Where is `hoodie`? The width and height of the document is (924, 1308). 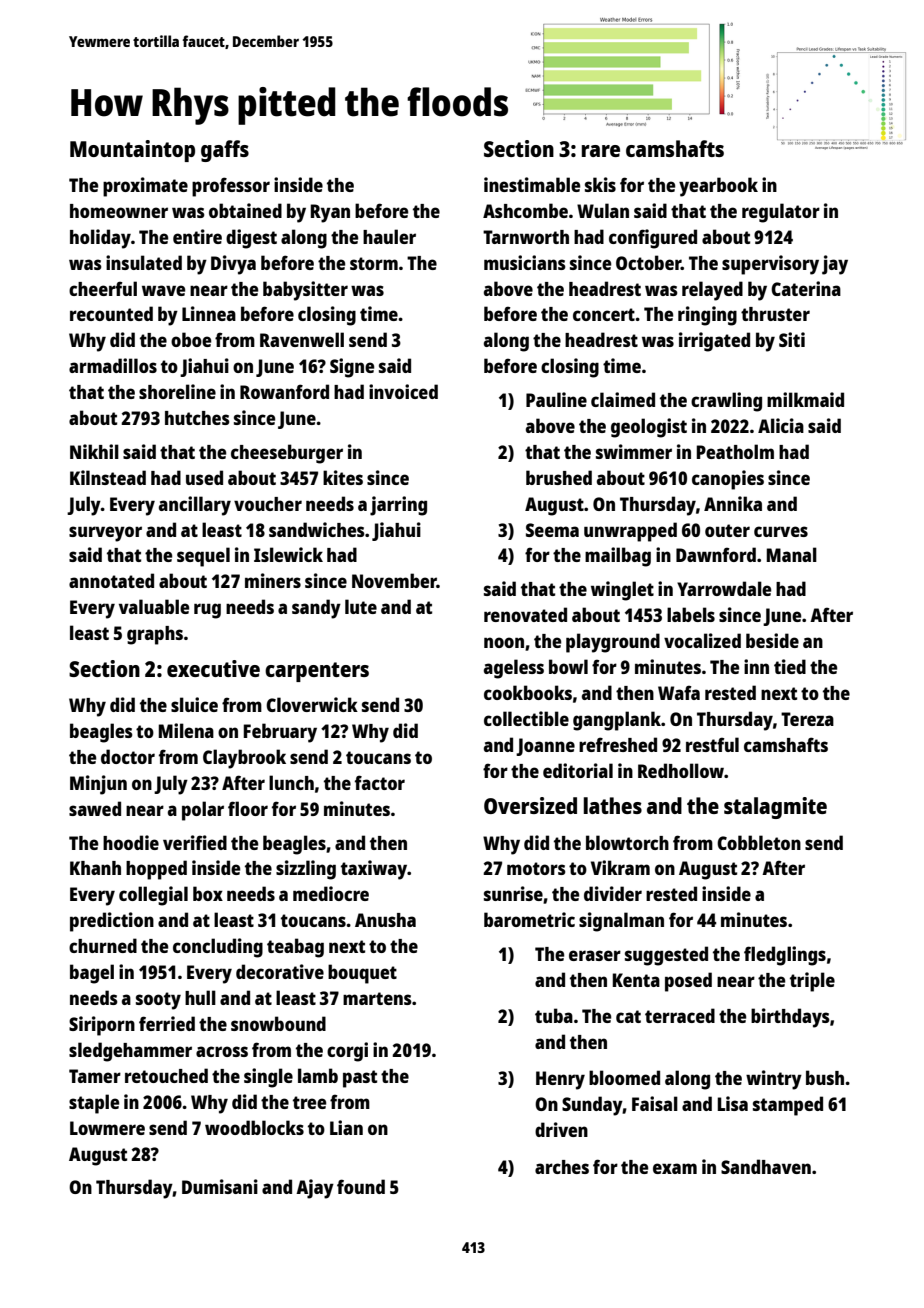 hoodie is located at coordinates (131, 842).
